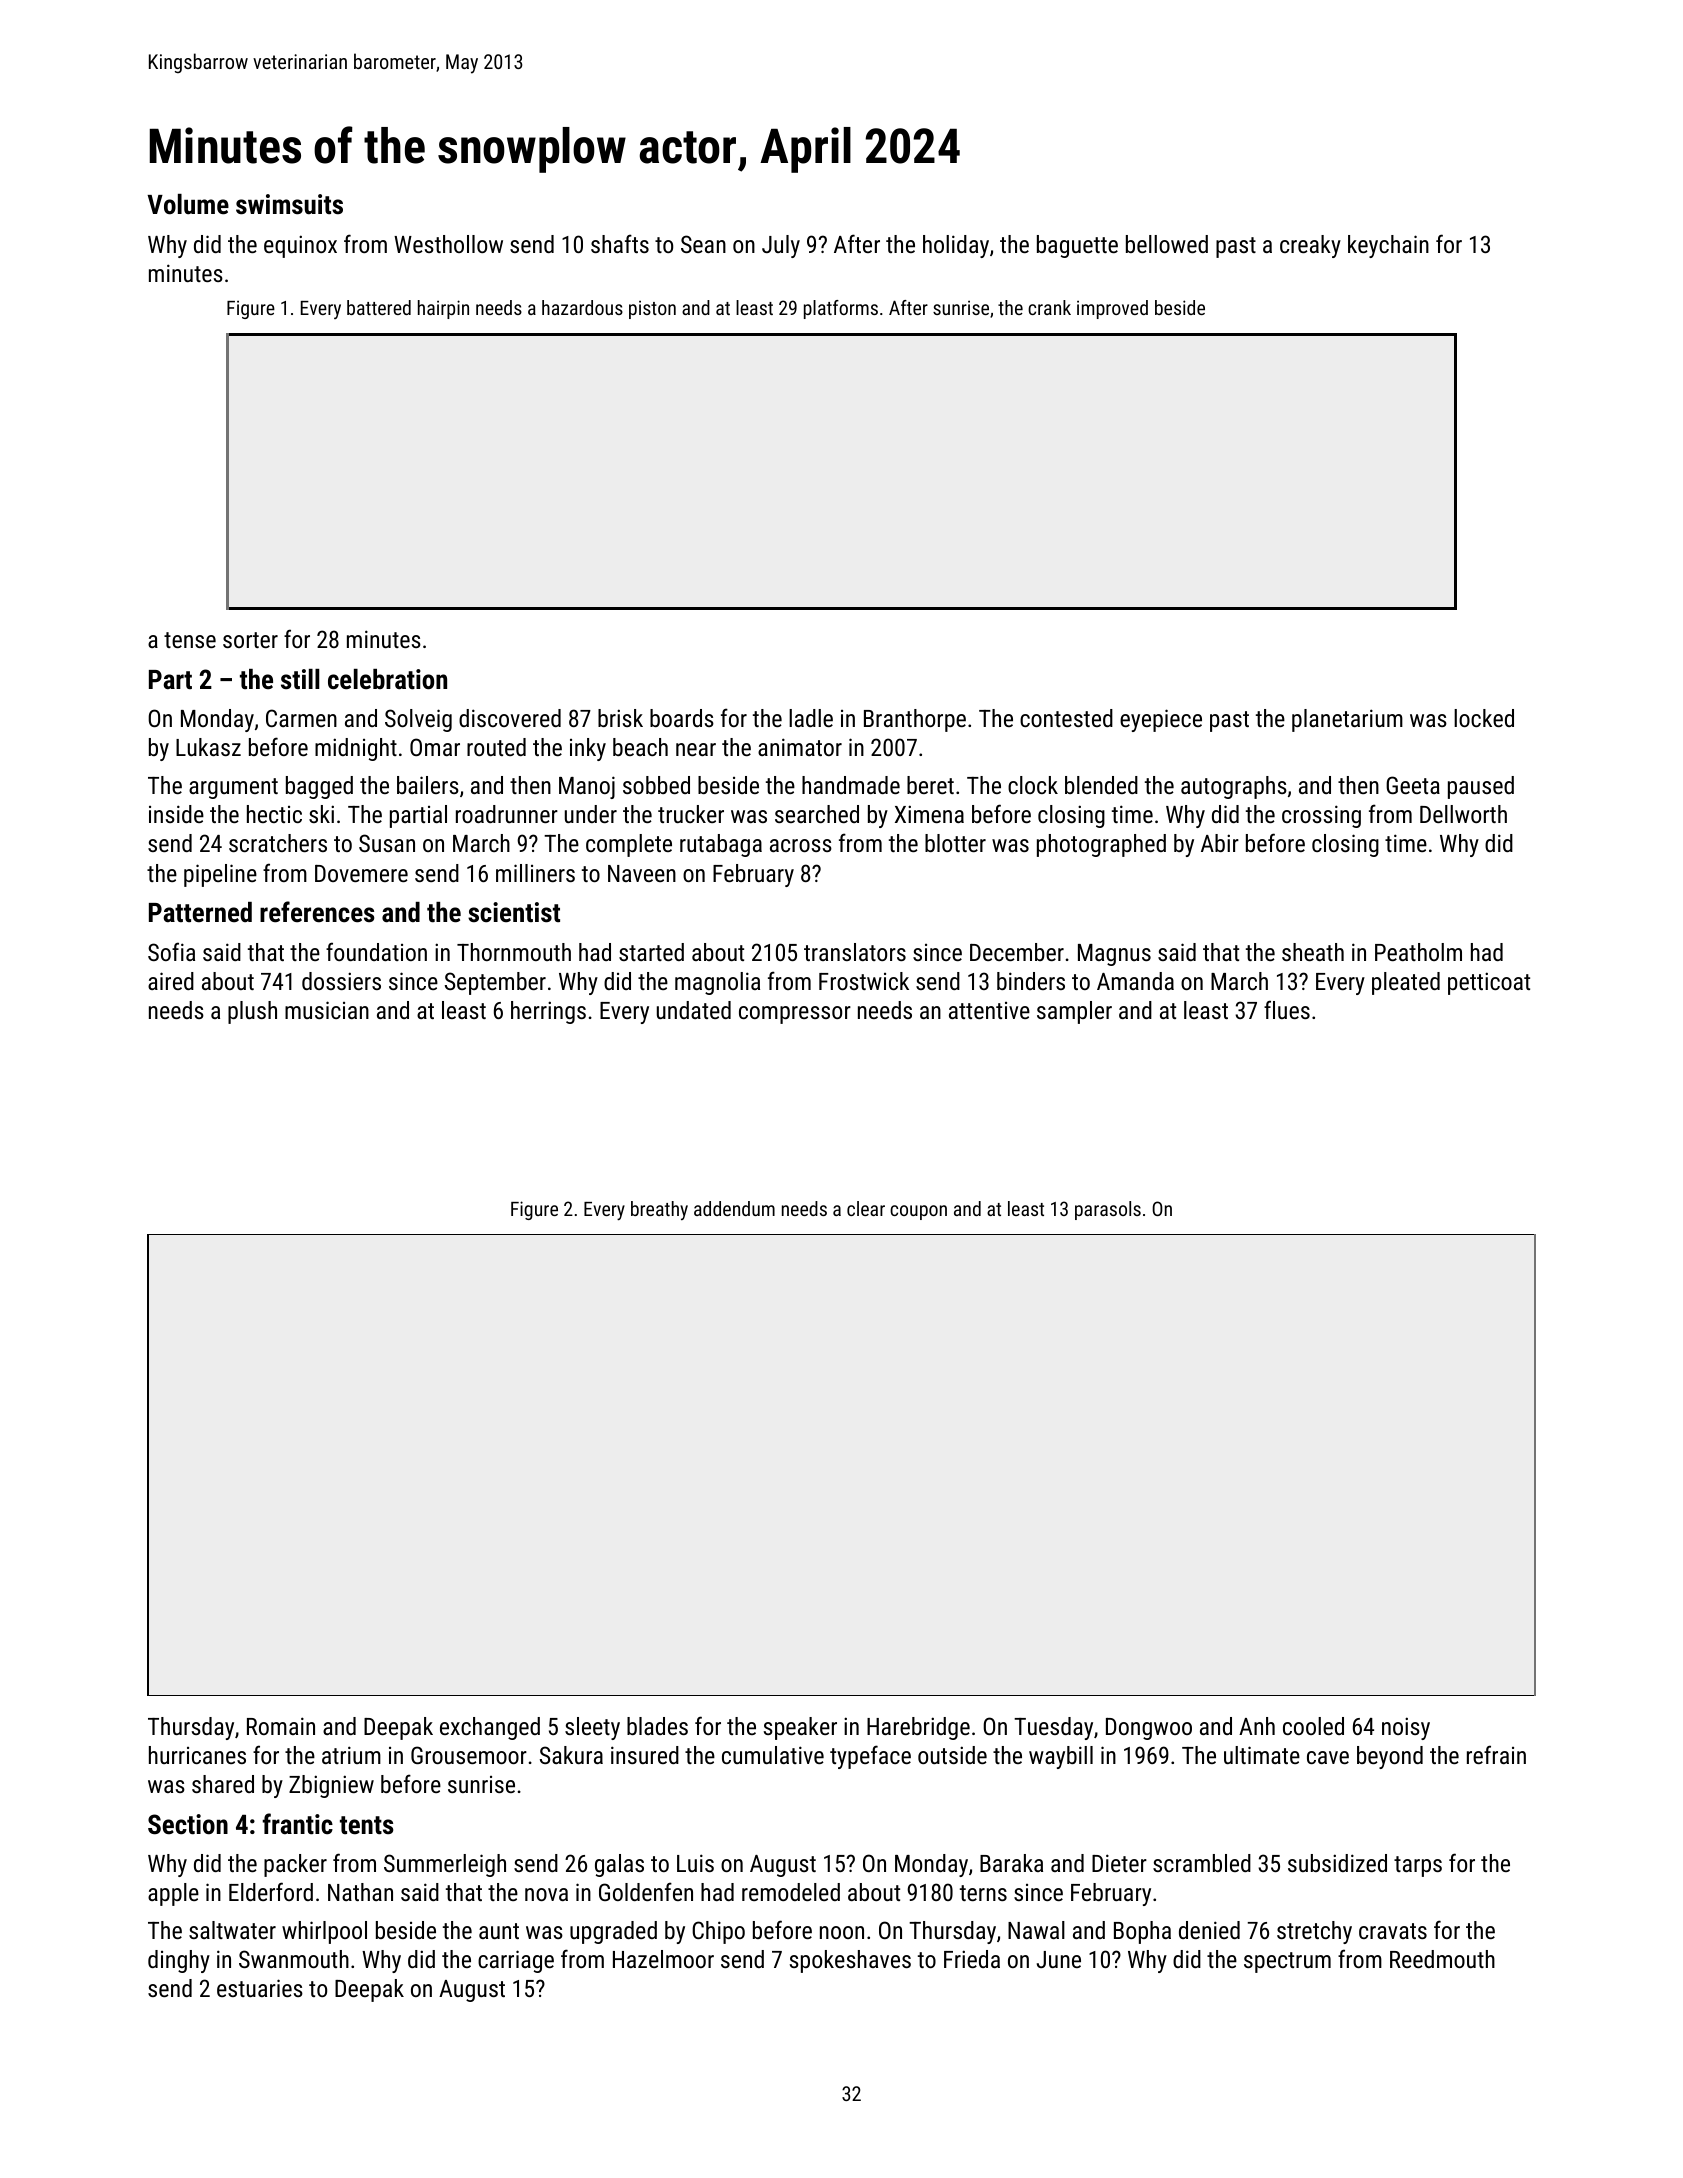 The height and width of the document is (2178, 1683). What do you see at coordinates (448, 244) in the document?
I see `Westhollow` at bounding box center [448, 244].
